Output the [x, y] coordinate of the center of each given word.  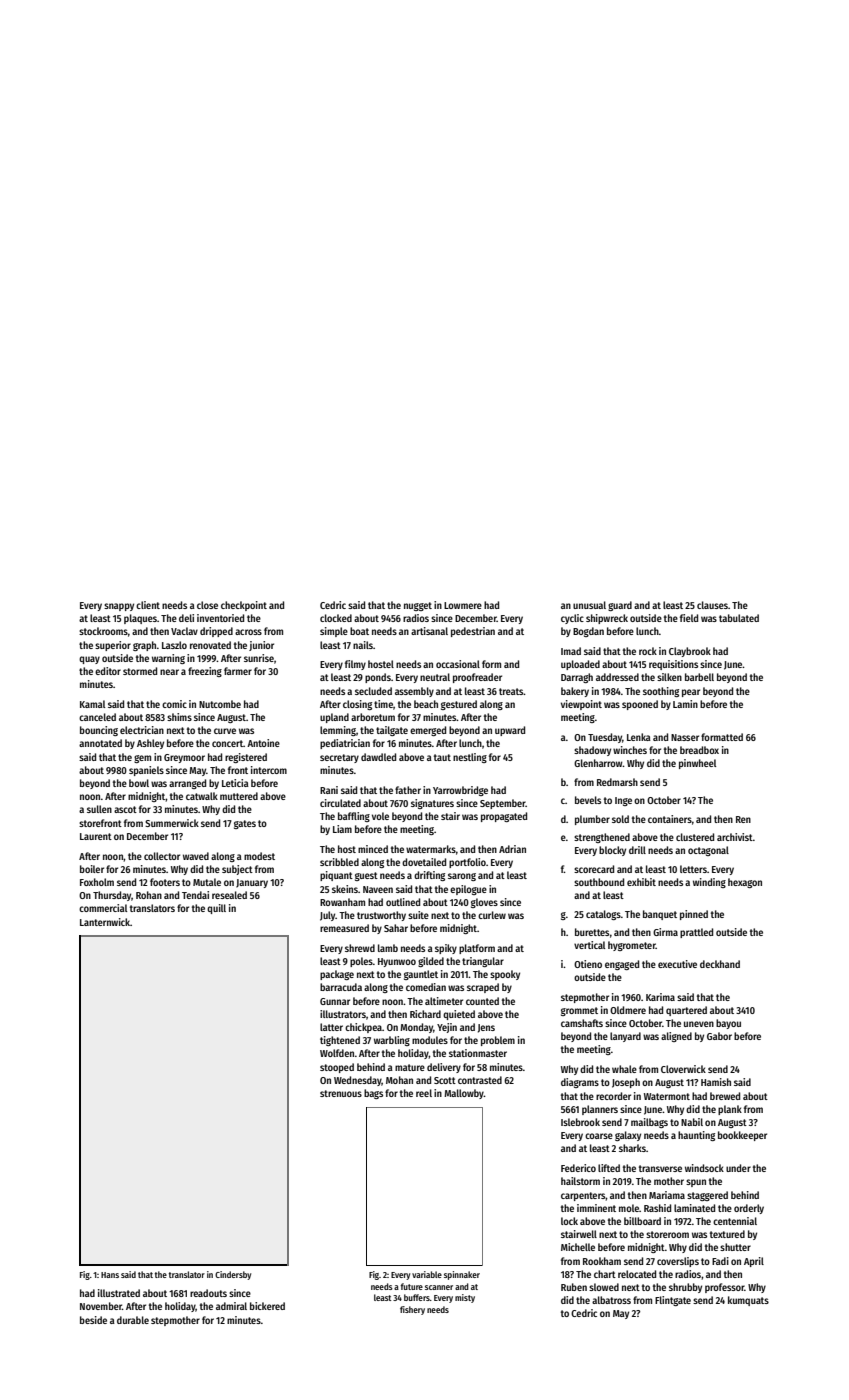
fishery [412, 1310]
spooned [640, 705]
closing [357, 705]
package [337, 975]
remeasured [344, 928]
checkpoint [244, 606]
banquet [660, 915]
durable [133, 1320]
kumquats [748, 1301]
